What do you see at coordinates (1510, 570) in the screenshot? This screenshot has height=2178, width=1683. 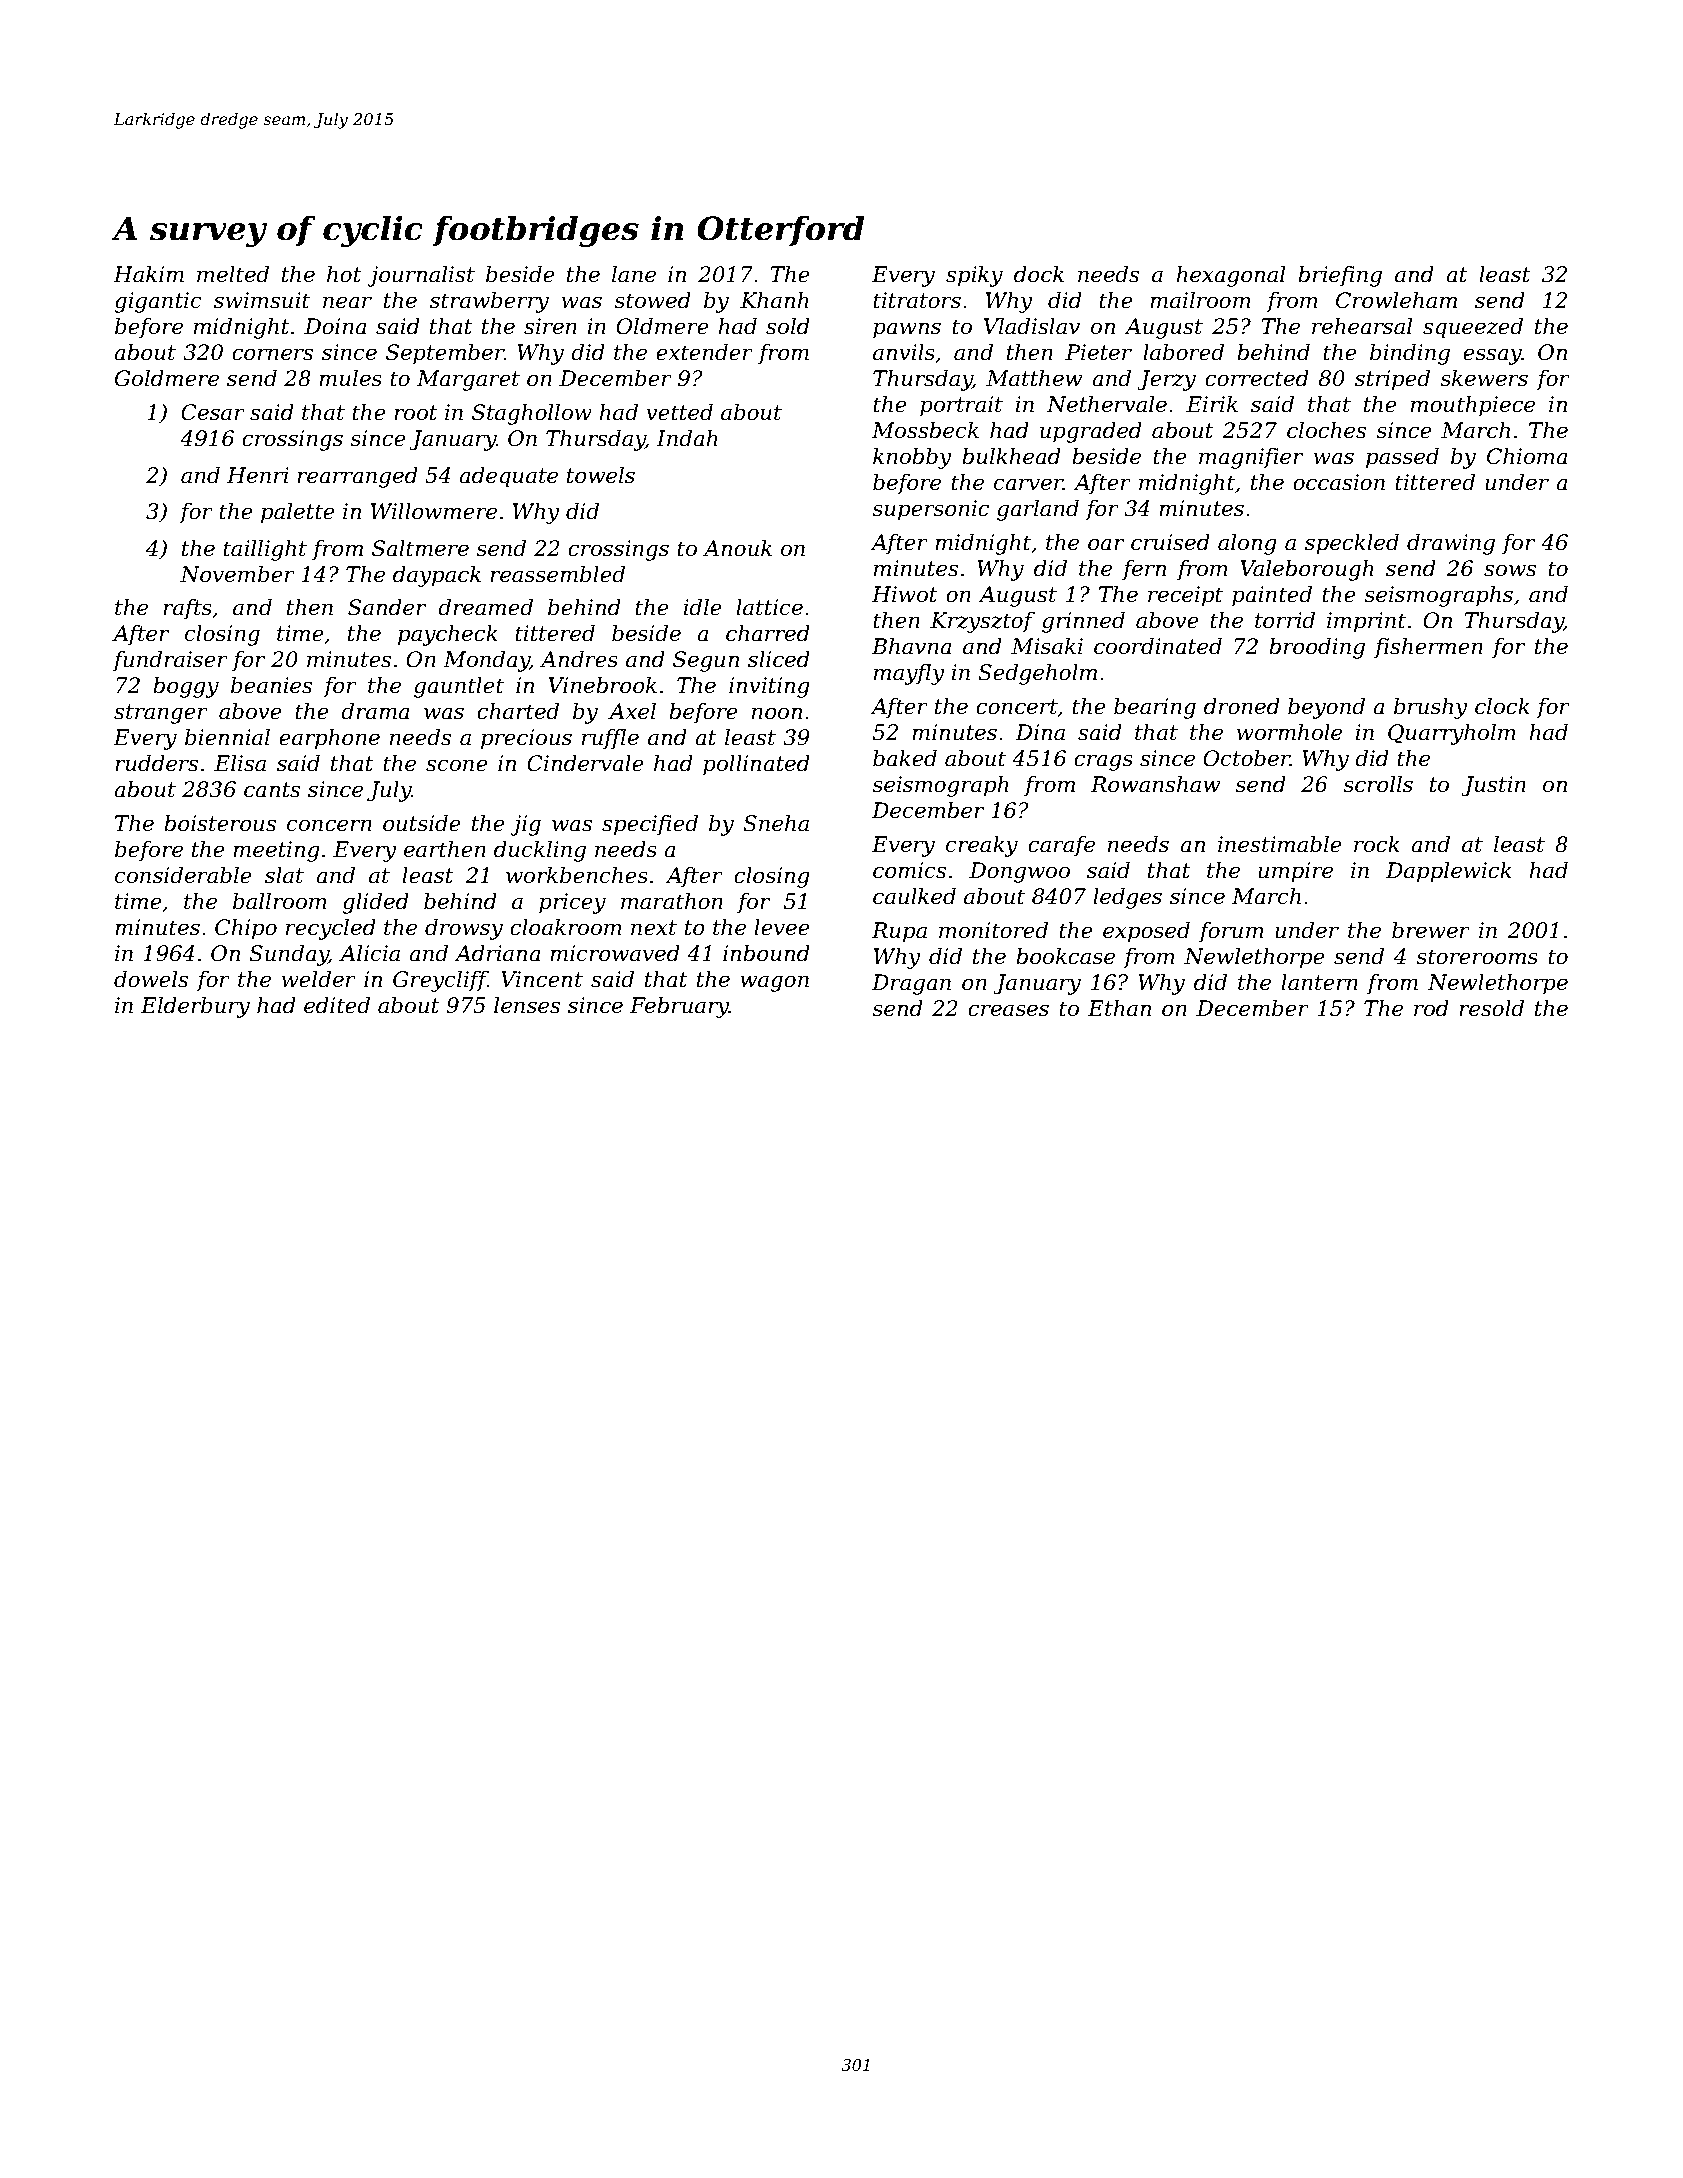 I see `sows` at bounding box center [1510, 570].
